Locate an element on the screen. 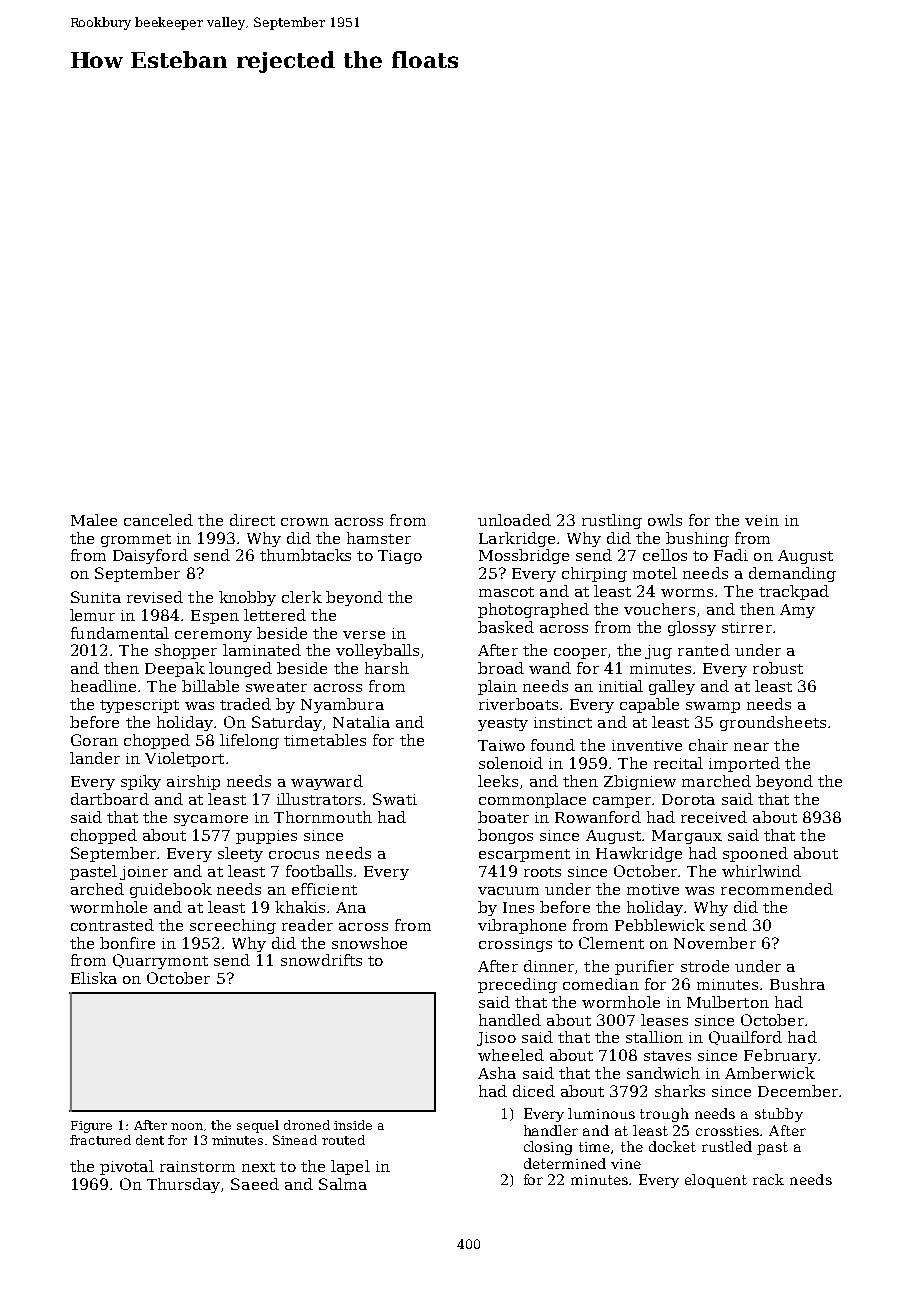 This screenshot has width=914, height=1299. sleety is located at coordinates (240, 854).
